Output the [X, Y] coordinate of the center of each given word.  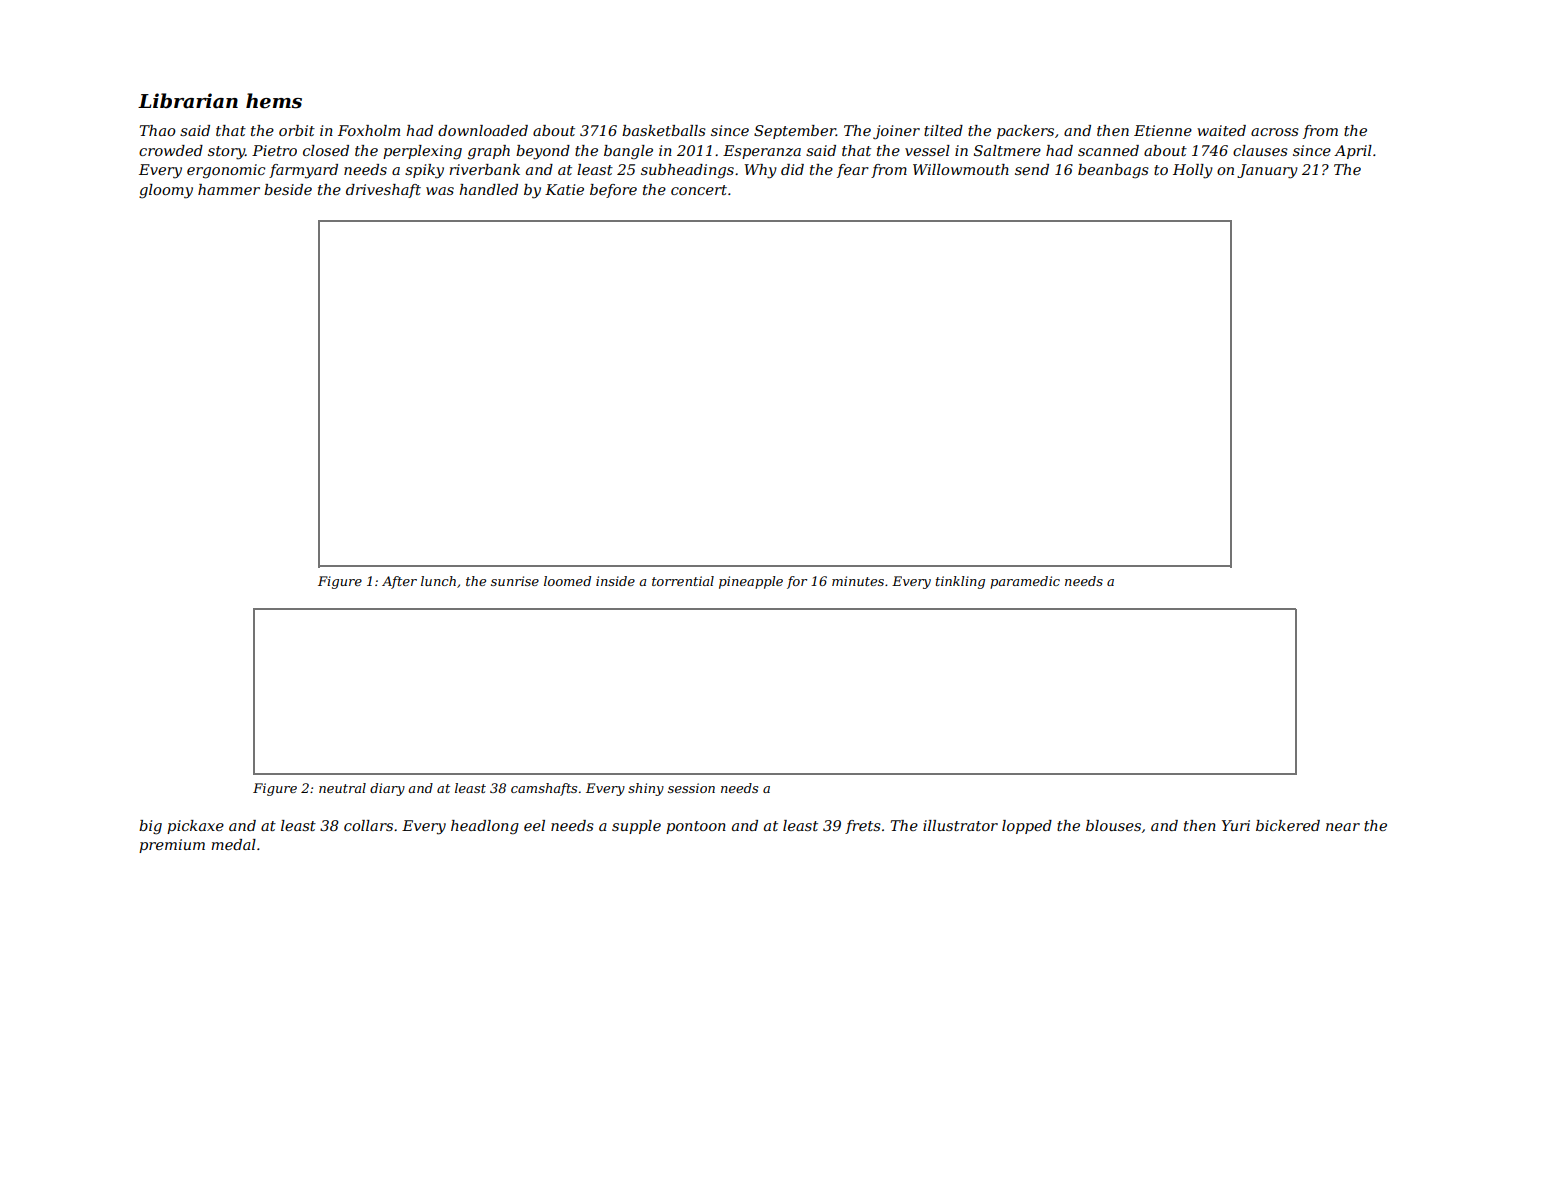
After [399, 582]
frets [863, 827]
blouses [1113, 825]
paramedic [1025, 582]
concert [699, 190]
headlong [485, 827]
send [1032, 169]
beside [288, 189]
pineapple [751, 582]
